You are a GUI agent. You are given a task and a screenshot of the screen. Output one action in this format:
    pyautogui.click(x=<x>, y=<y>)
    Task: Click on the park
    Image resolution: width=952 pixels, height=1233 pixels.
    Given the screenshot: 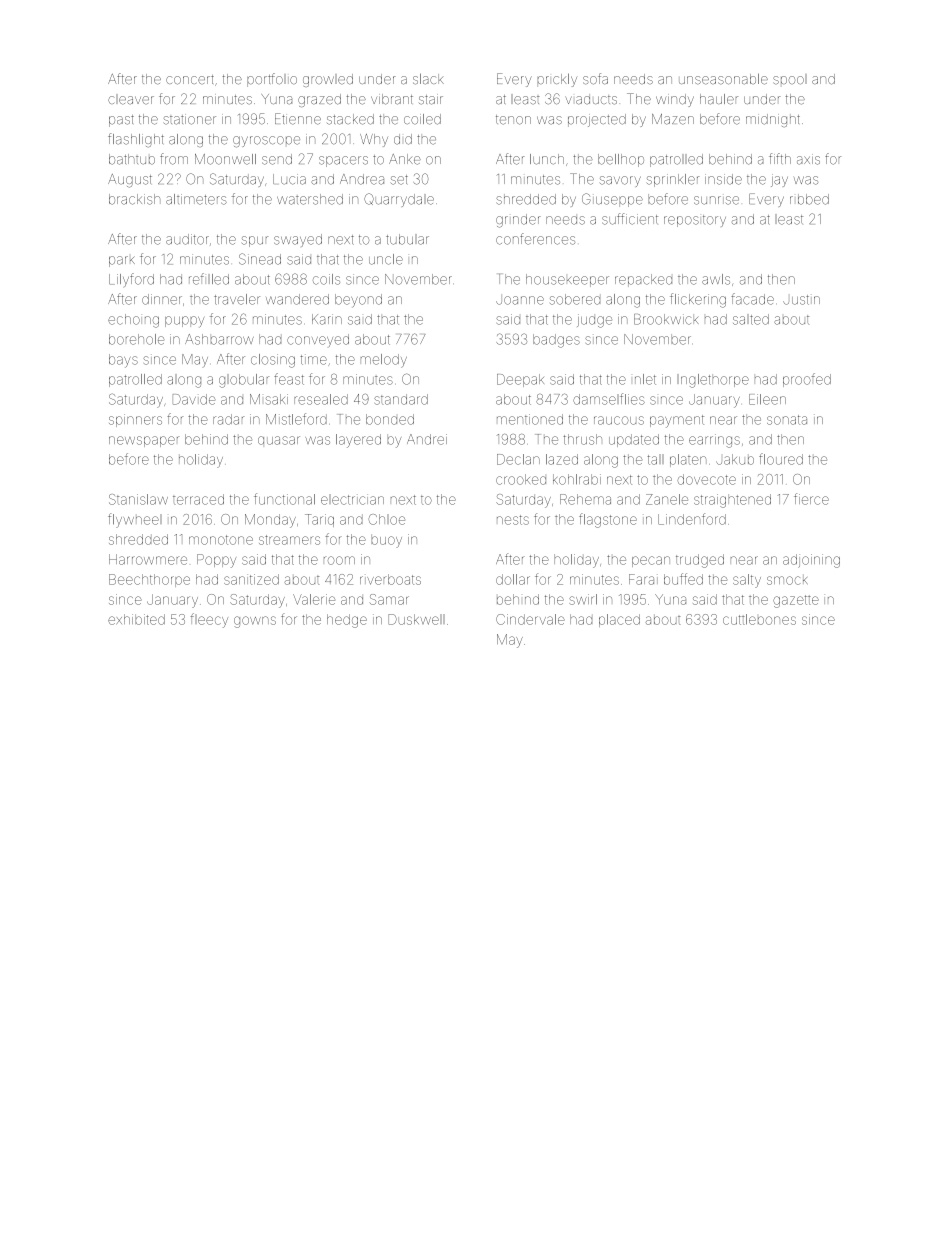 What is the action you would take?
    pyautogui.click(x=122, y=261)
